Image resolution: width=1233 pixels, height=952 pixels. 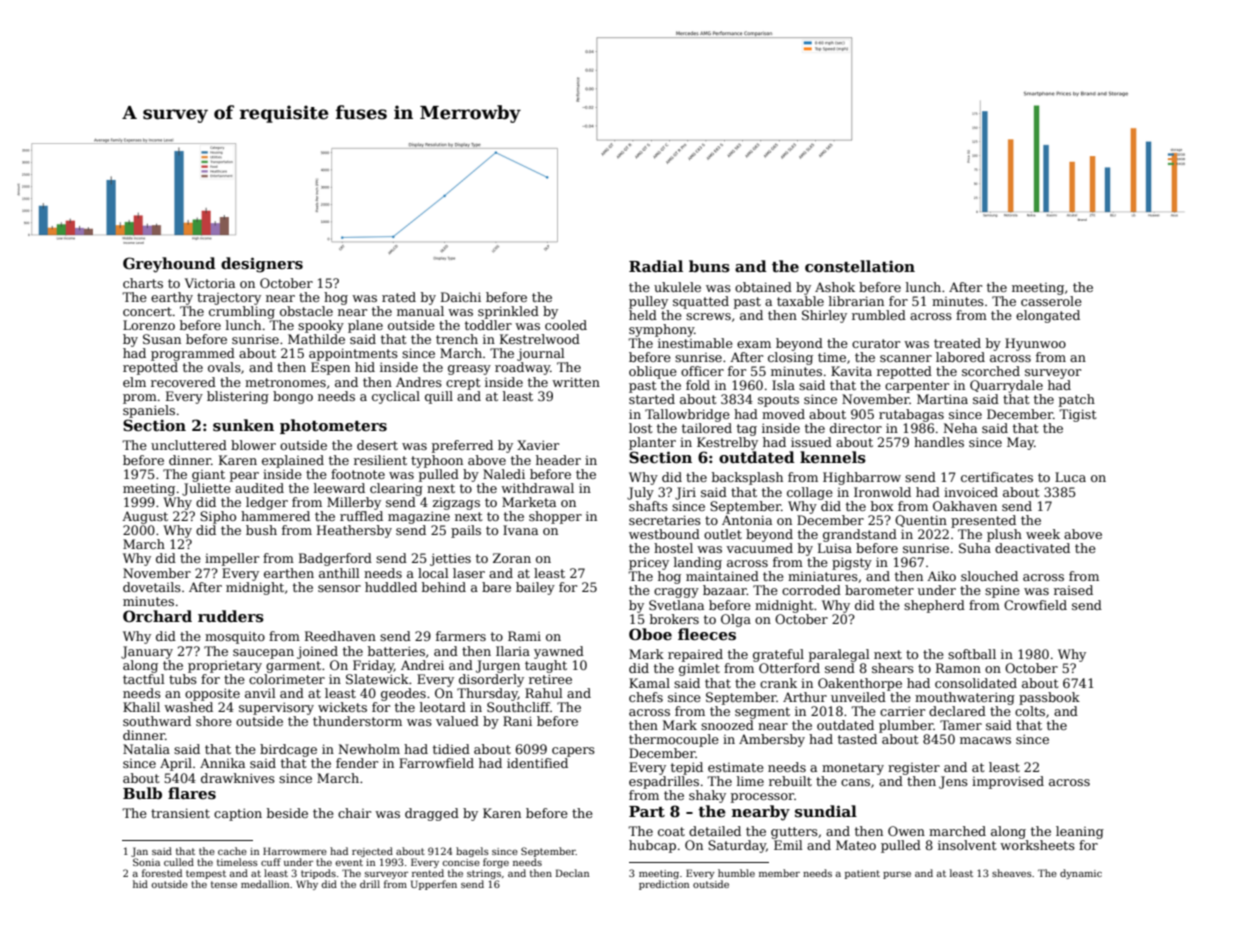 I want to click on constellation, so click(x=860, y=266).
